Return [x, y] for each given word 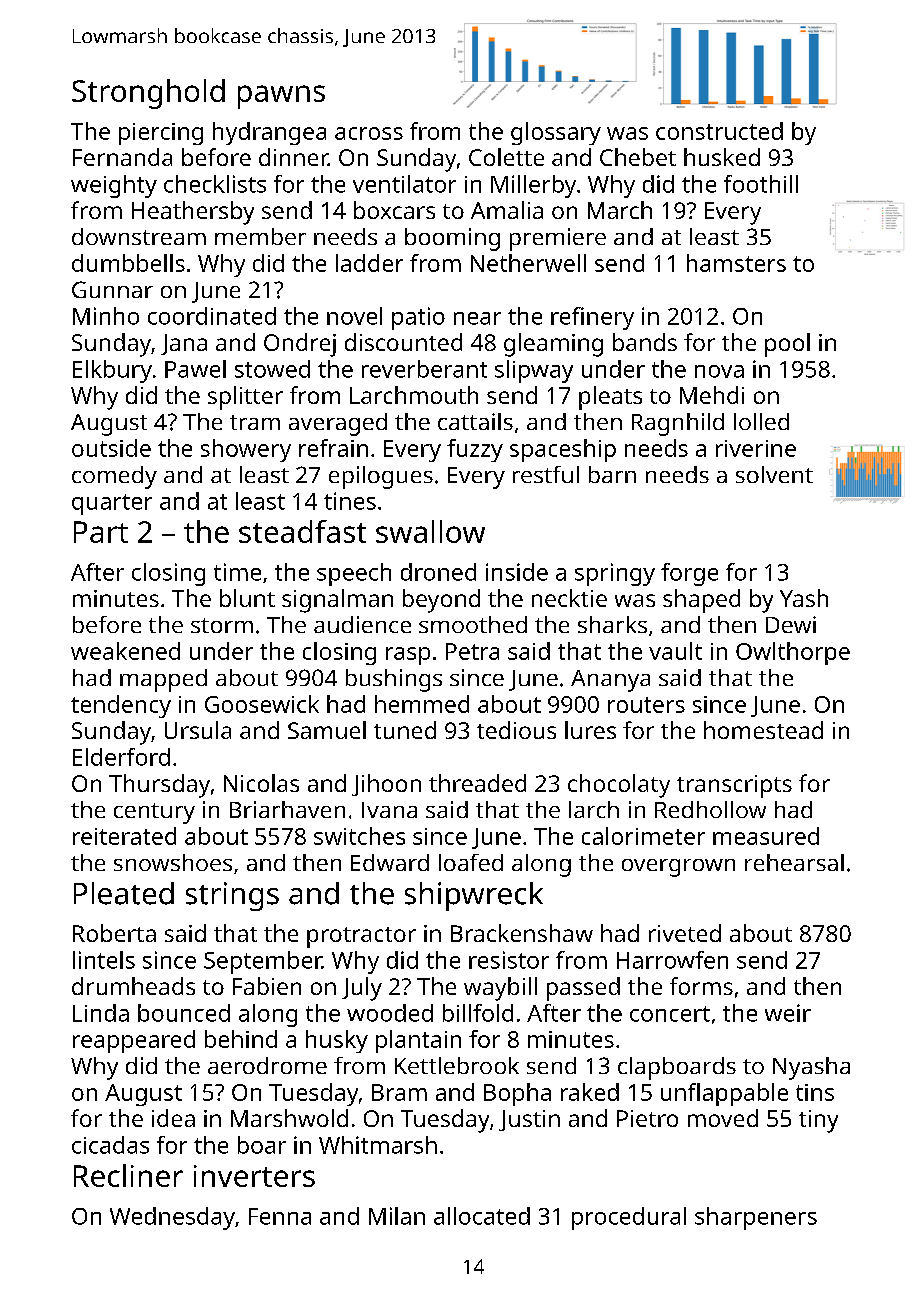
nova [719, 371]
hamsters [736, 263]
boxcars [394, 210]
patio [418, 318]
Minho [106, 316]
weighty [114, 186]
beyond [441, 601]
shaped [701, 601]
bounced [184, 1013]
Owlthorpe [793, 653]
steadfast [302, 531]
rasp [408, 656]
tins [815, 1092]
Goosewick [262, 704]
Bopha [517, 1094]
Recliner [128, 1175]
